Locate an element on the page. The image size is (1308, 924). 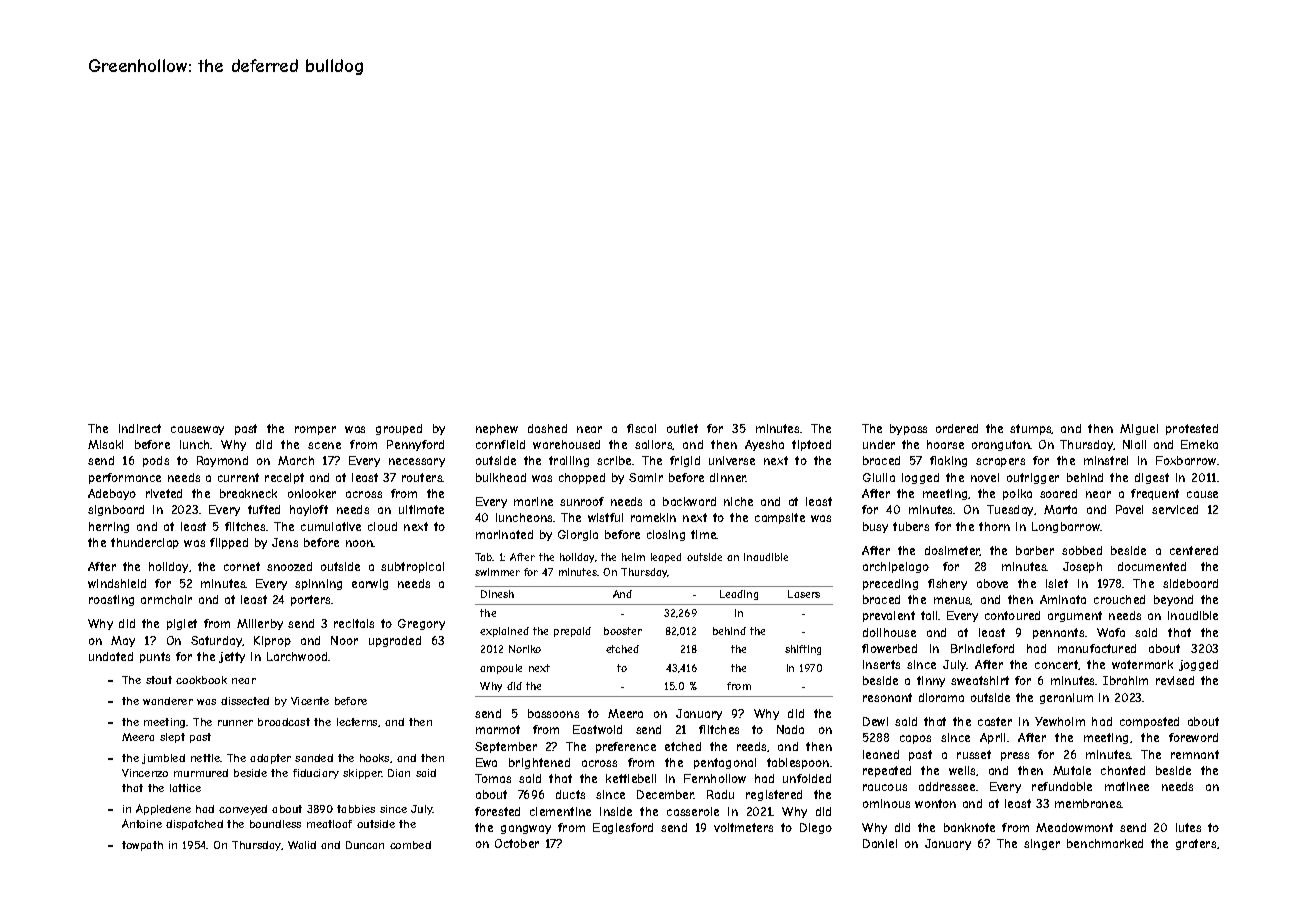
graters is located at coordinates (1196, 844).
